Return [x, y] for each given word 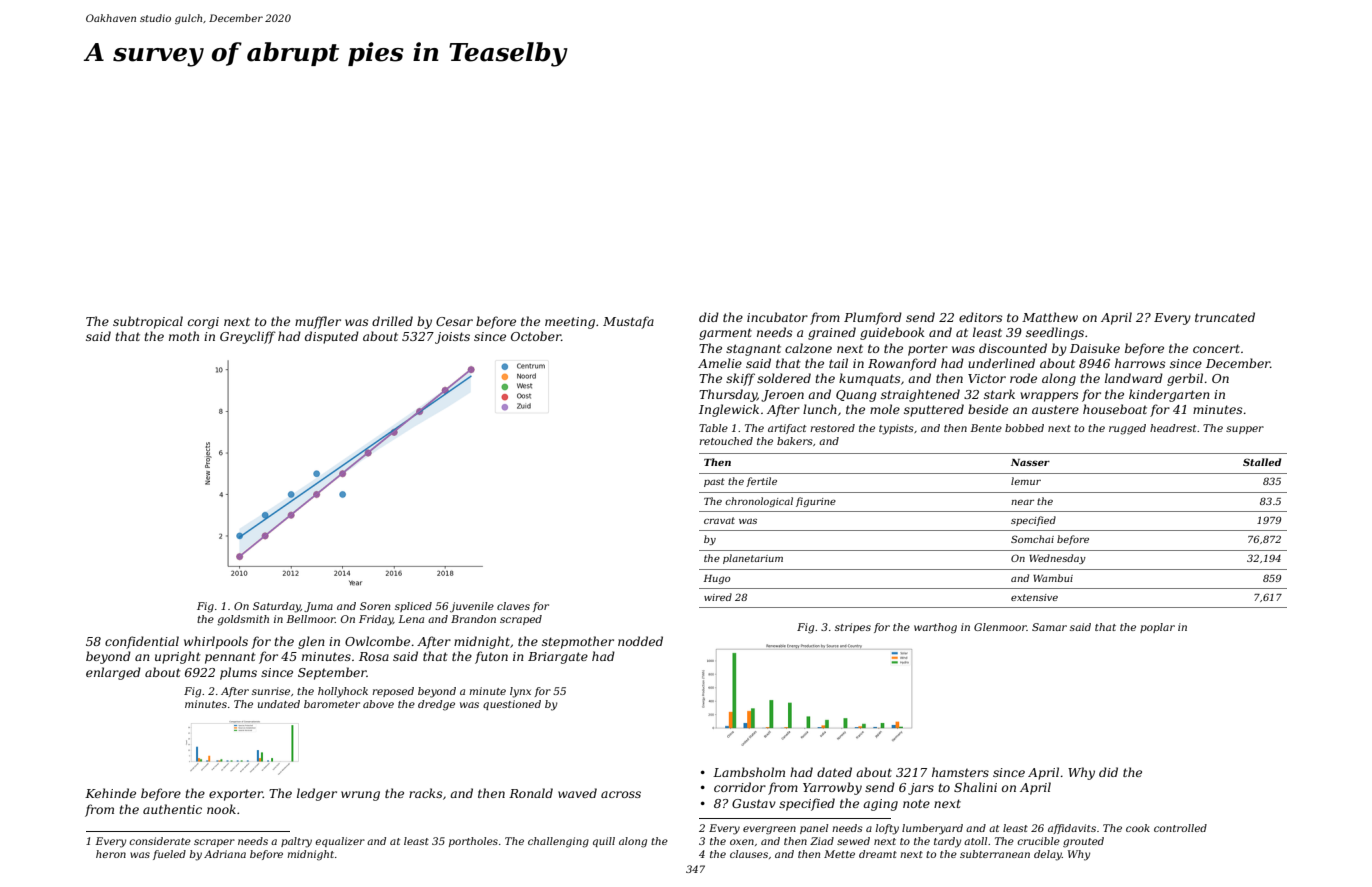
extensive [1034, 597]
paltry [296, 842]
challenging [558, 842]
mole [885, 409]
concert [1216, 348]
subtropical [148, 322]
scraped [521, 620]
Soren [375, 606]
